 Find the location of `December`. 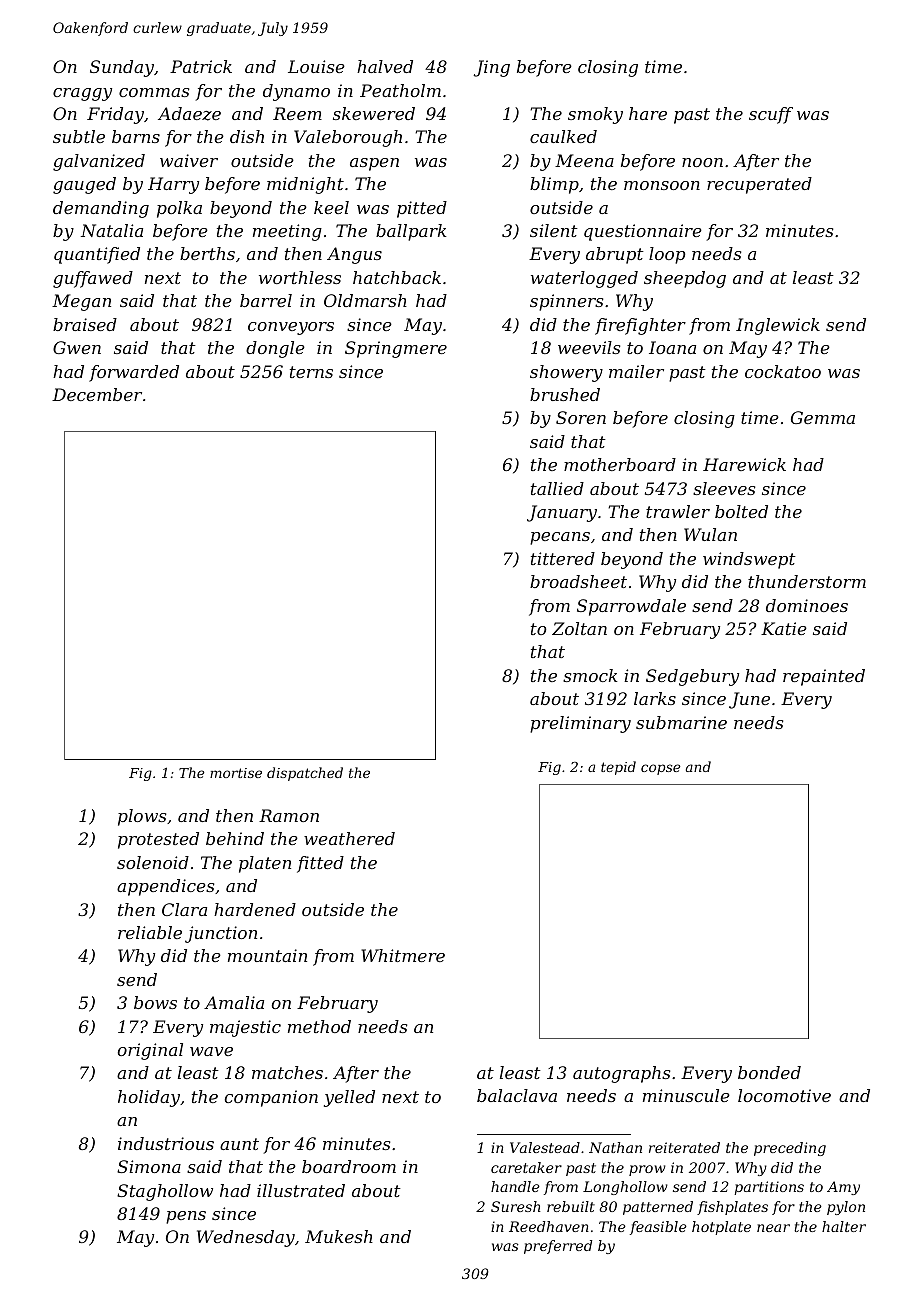

December is located at coordinates (97, 394).
